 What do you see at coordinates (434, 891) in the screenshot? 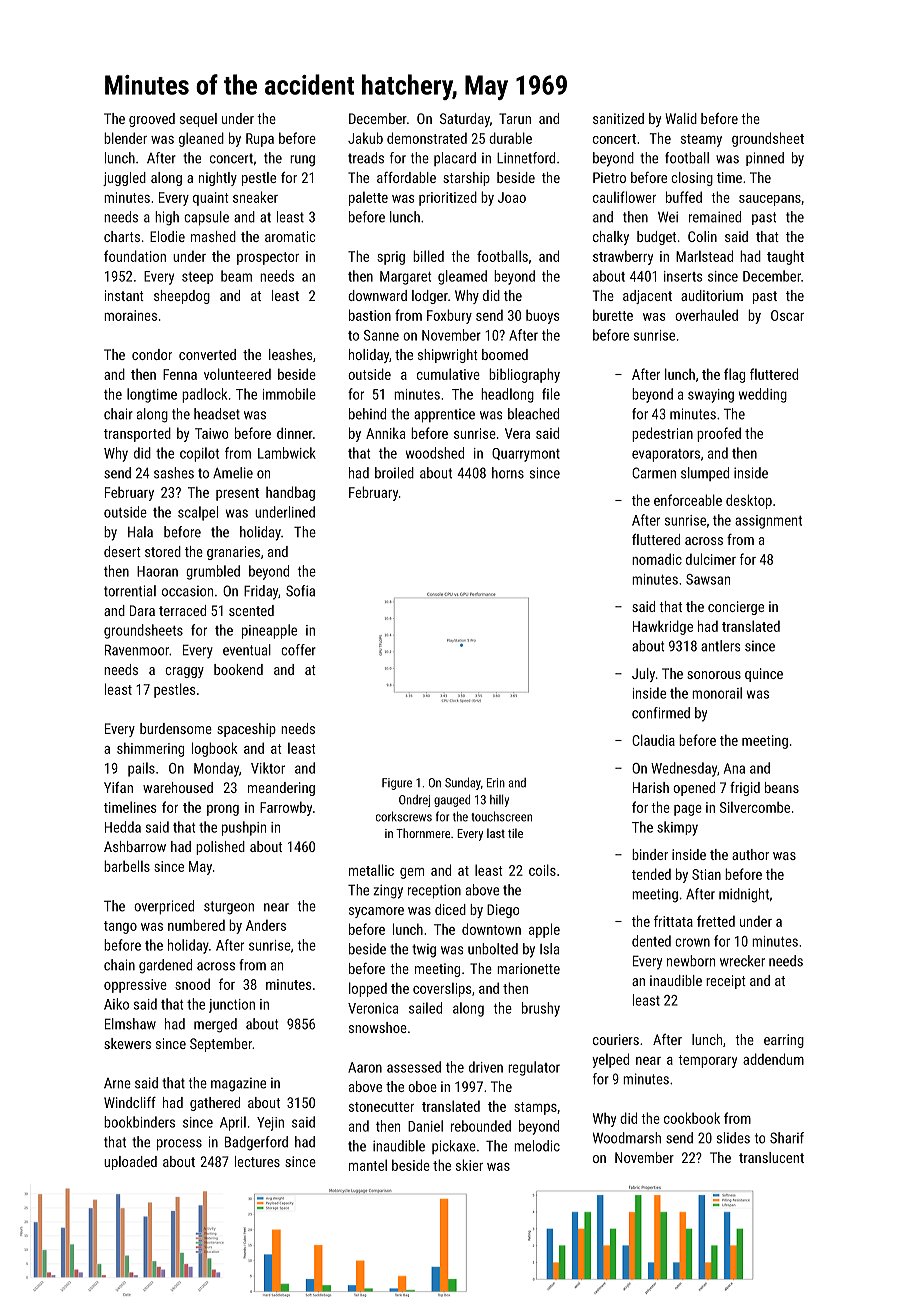
I see `reception` at bounding box center [434, 891].
